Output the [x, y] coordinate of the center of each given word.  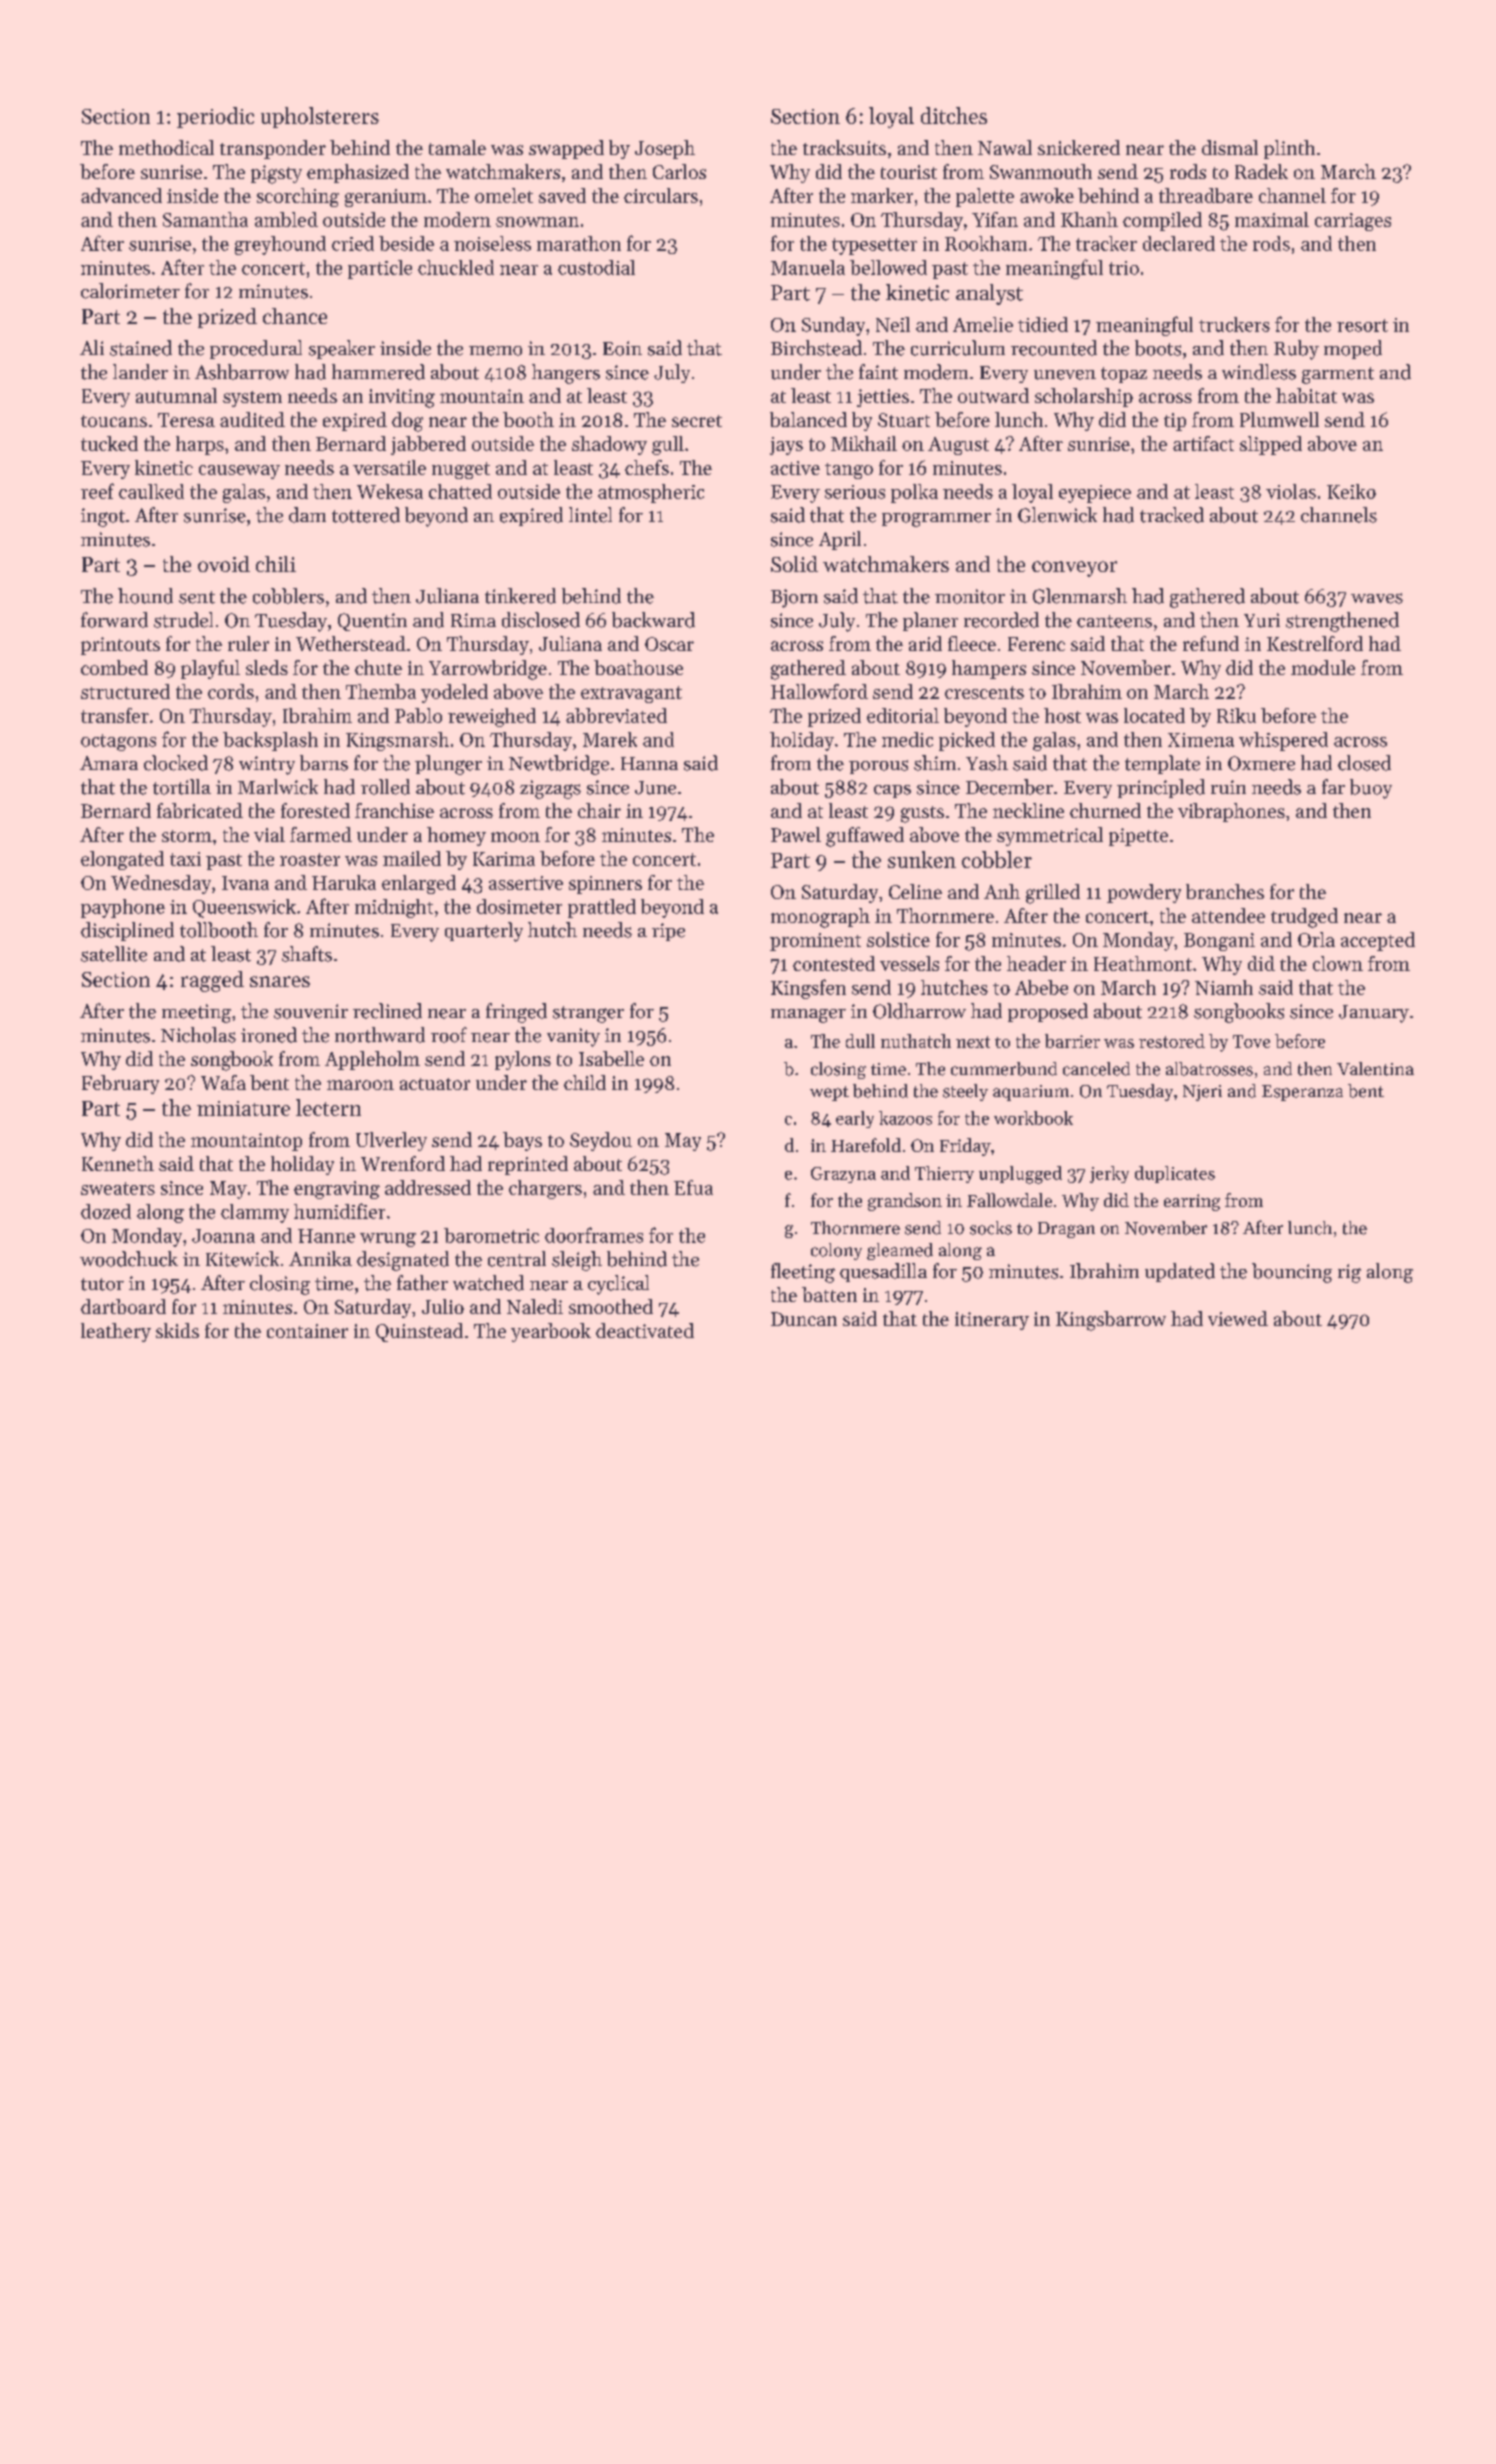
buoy [1371, 789]
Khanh [1089, 219]
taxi [185, 859]
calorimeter [130, 291]
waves [1377, 598]
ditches [954, 115]
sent [197, 597]
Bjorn [794, 598]
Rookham [986, 243]
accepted [1378, 941]
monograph [820, 918]
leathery [116, 1332]
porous [878, 767]
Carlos [679, 171]
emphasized [358, 173]
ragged [212, 981]
